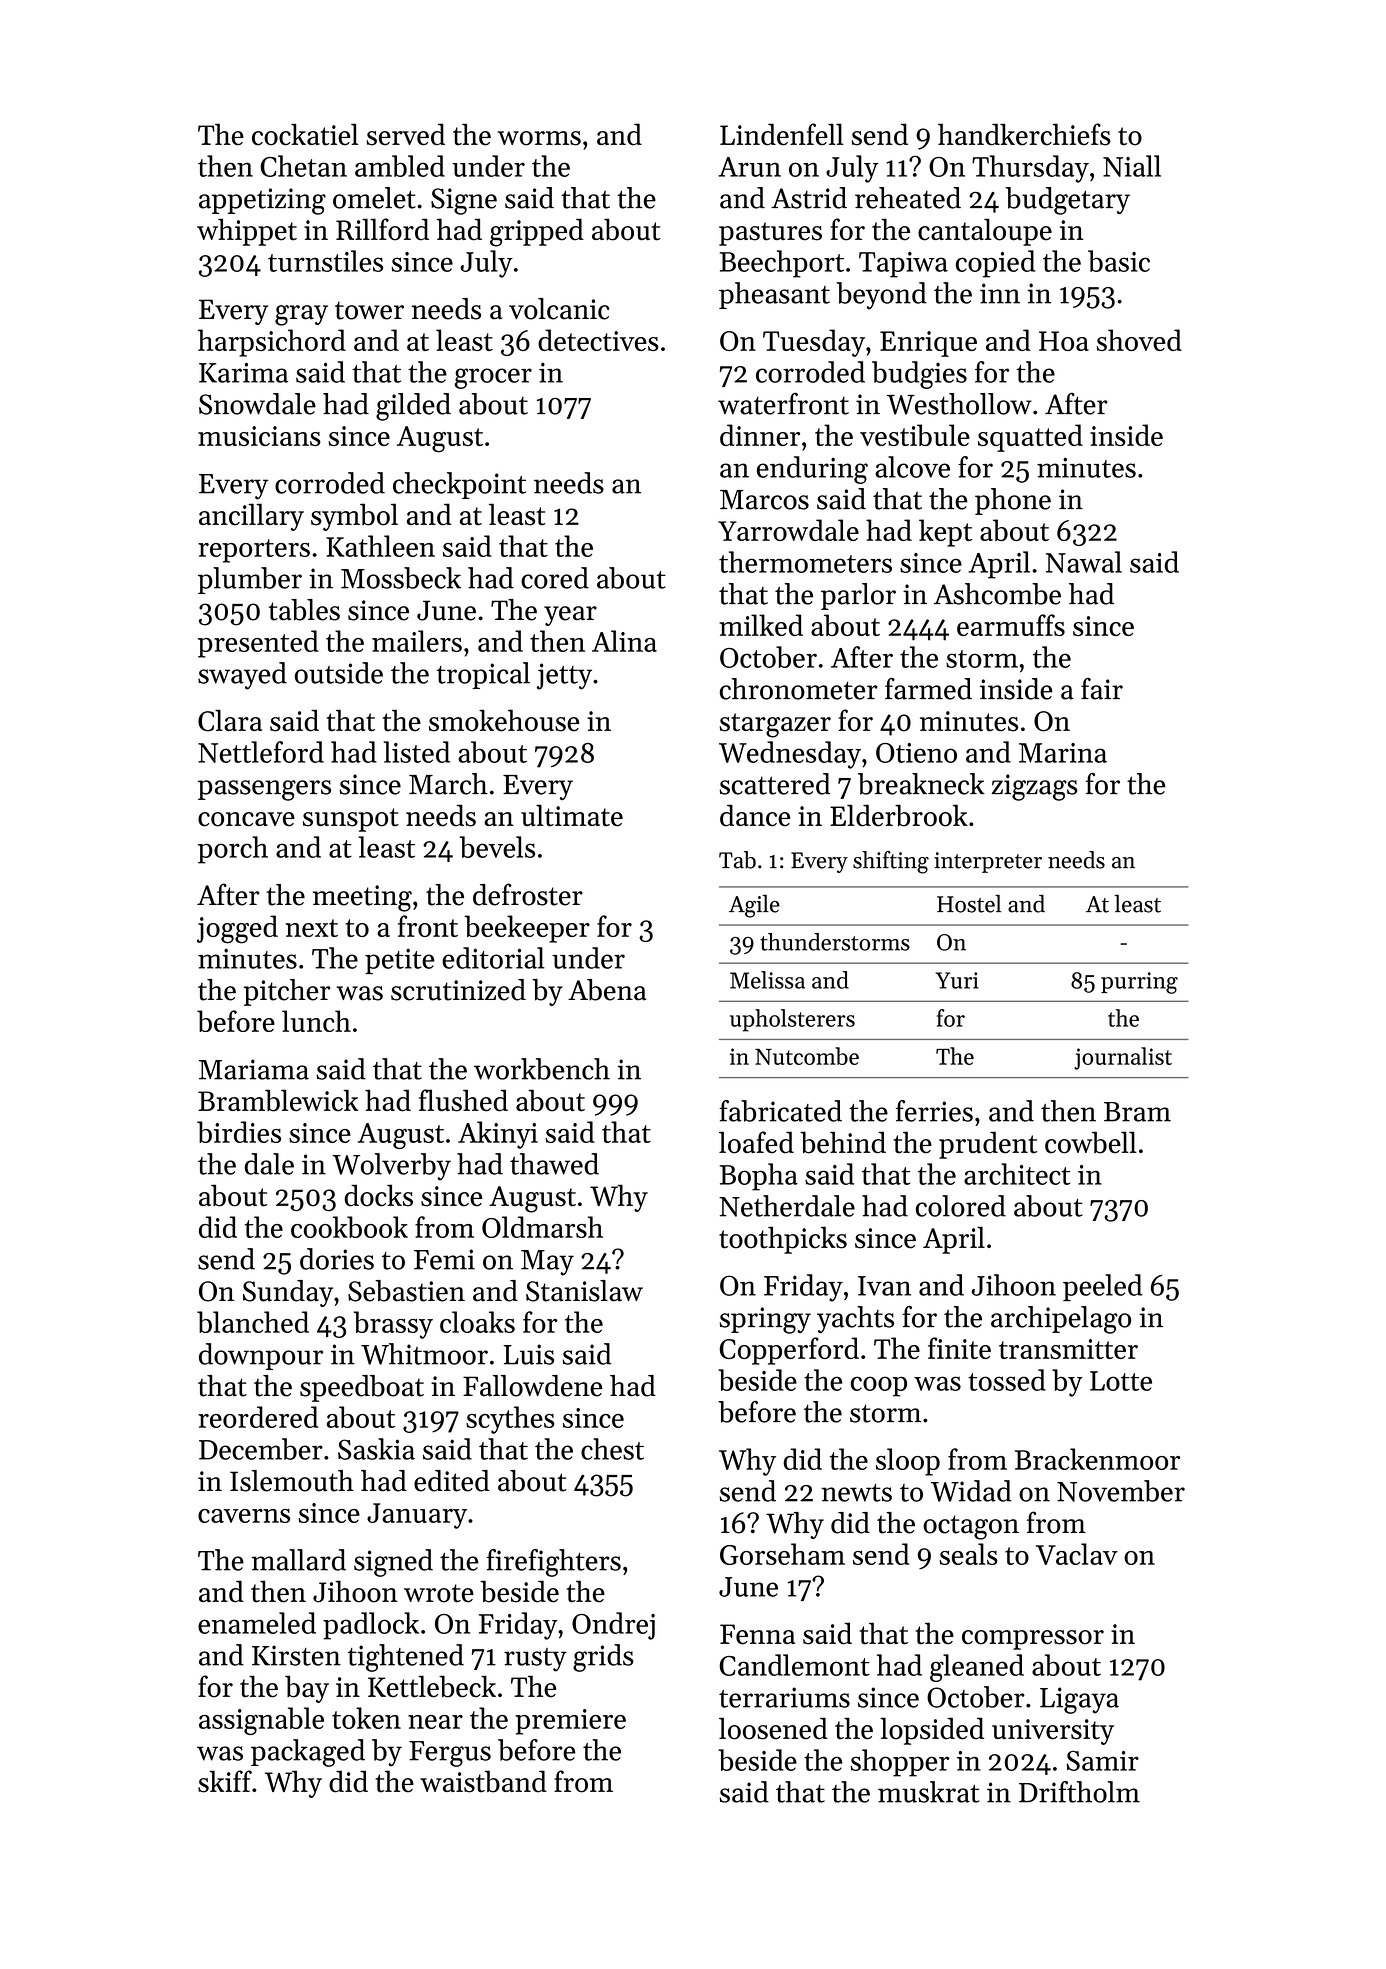  Describe the element at coordinates (296, 1655) in the screenshot. I see `Kirsten` at that location.
